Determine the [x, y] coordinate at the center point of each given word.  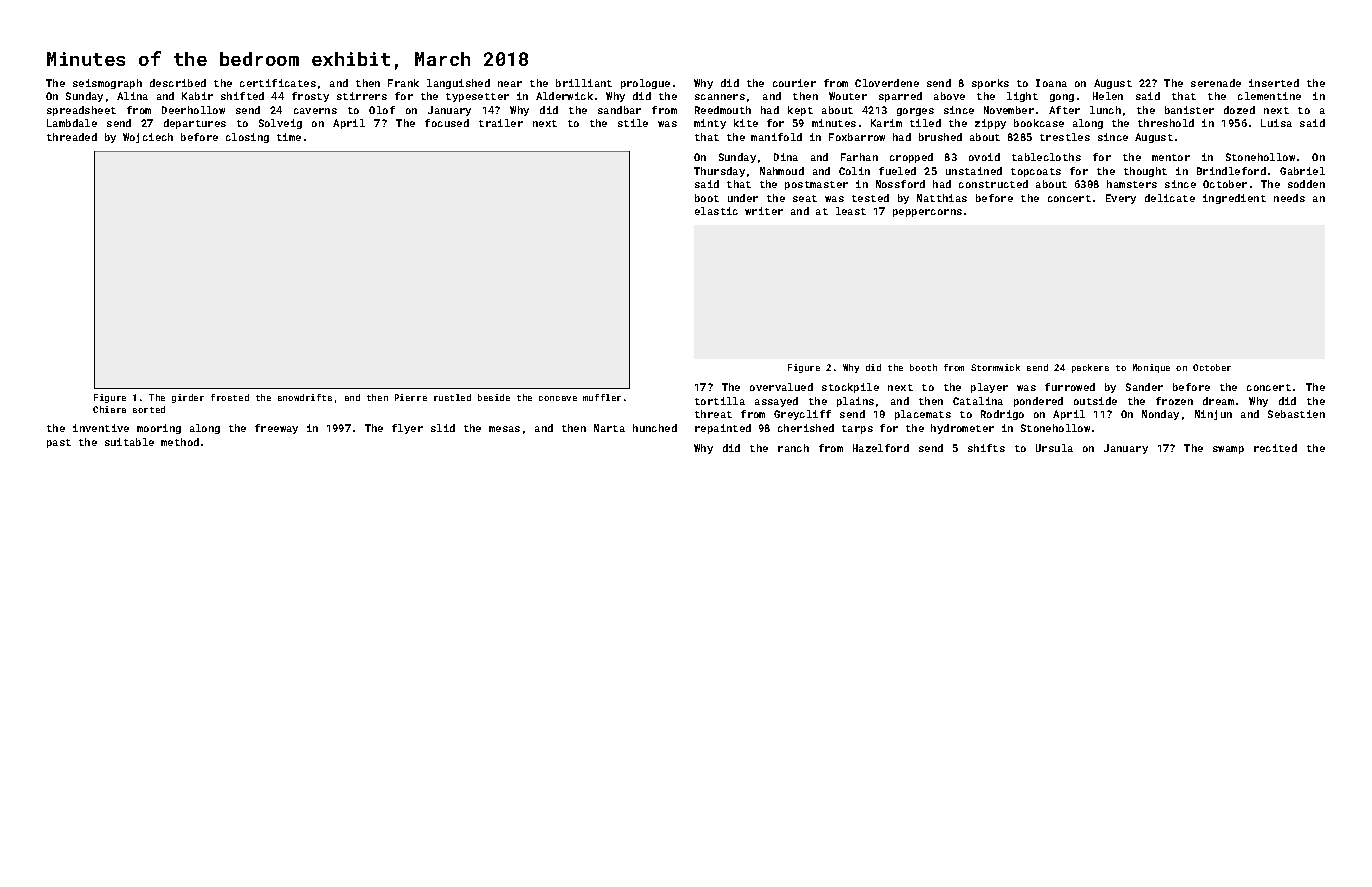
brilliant [584, 83]
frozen [1174, 401]
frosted [230, 397]
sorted [149, 409]
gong [1062, 98]
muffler [602, 397]
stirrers [362, 96]
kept [800, 111]
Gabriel [1302, 171]
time [289, 137]
